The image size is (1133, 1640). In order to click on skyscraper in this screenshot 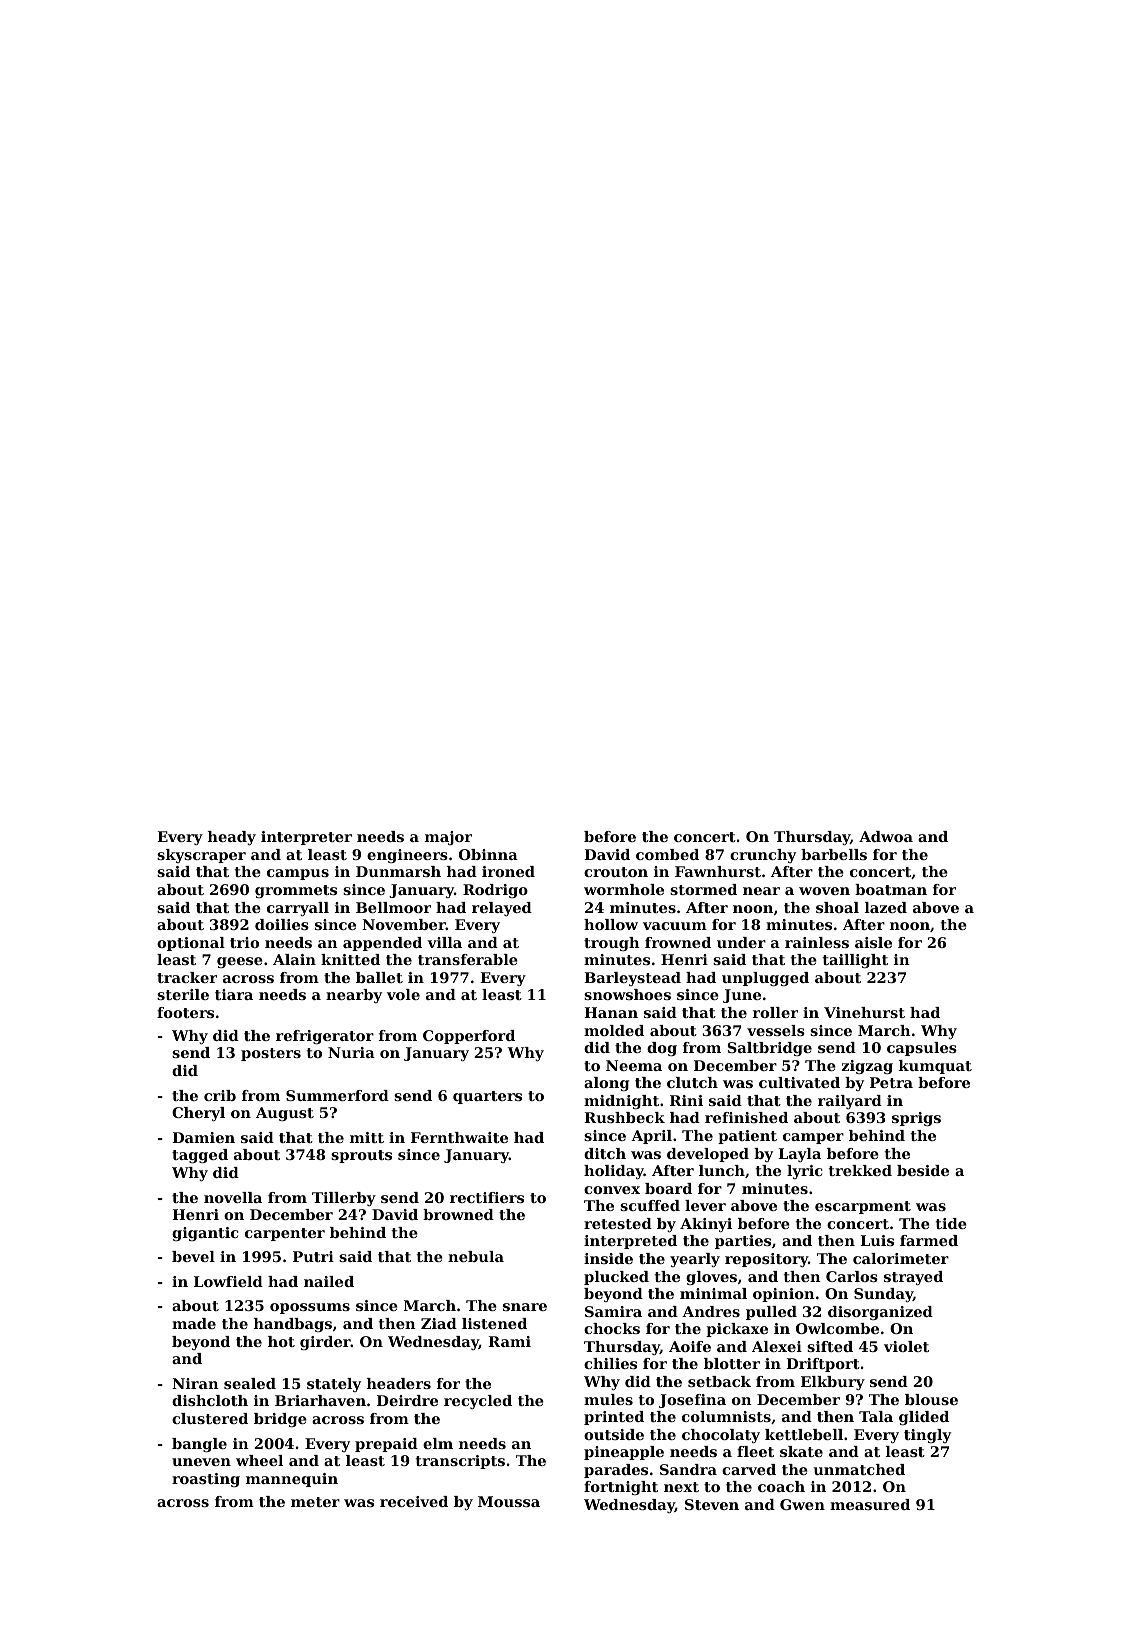, I will do `click(201, 856)`.
